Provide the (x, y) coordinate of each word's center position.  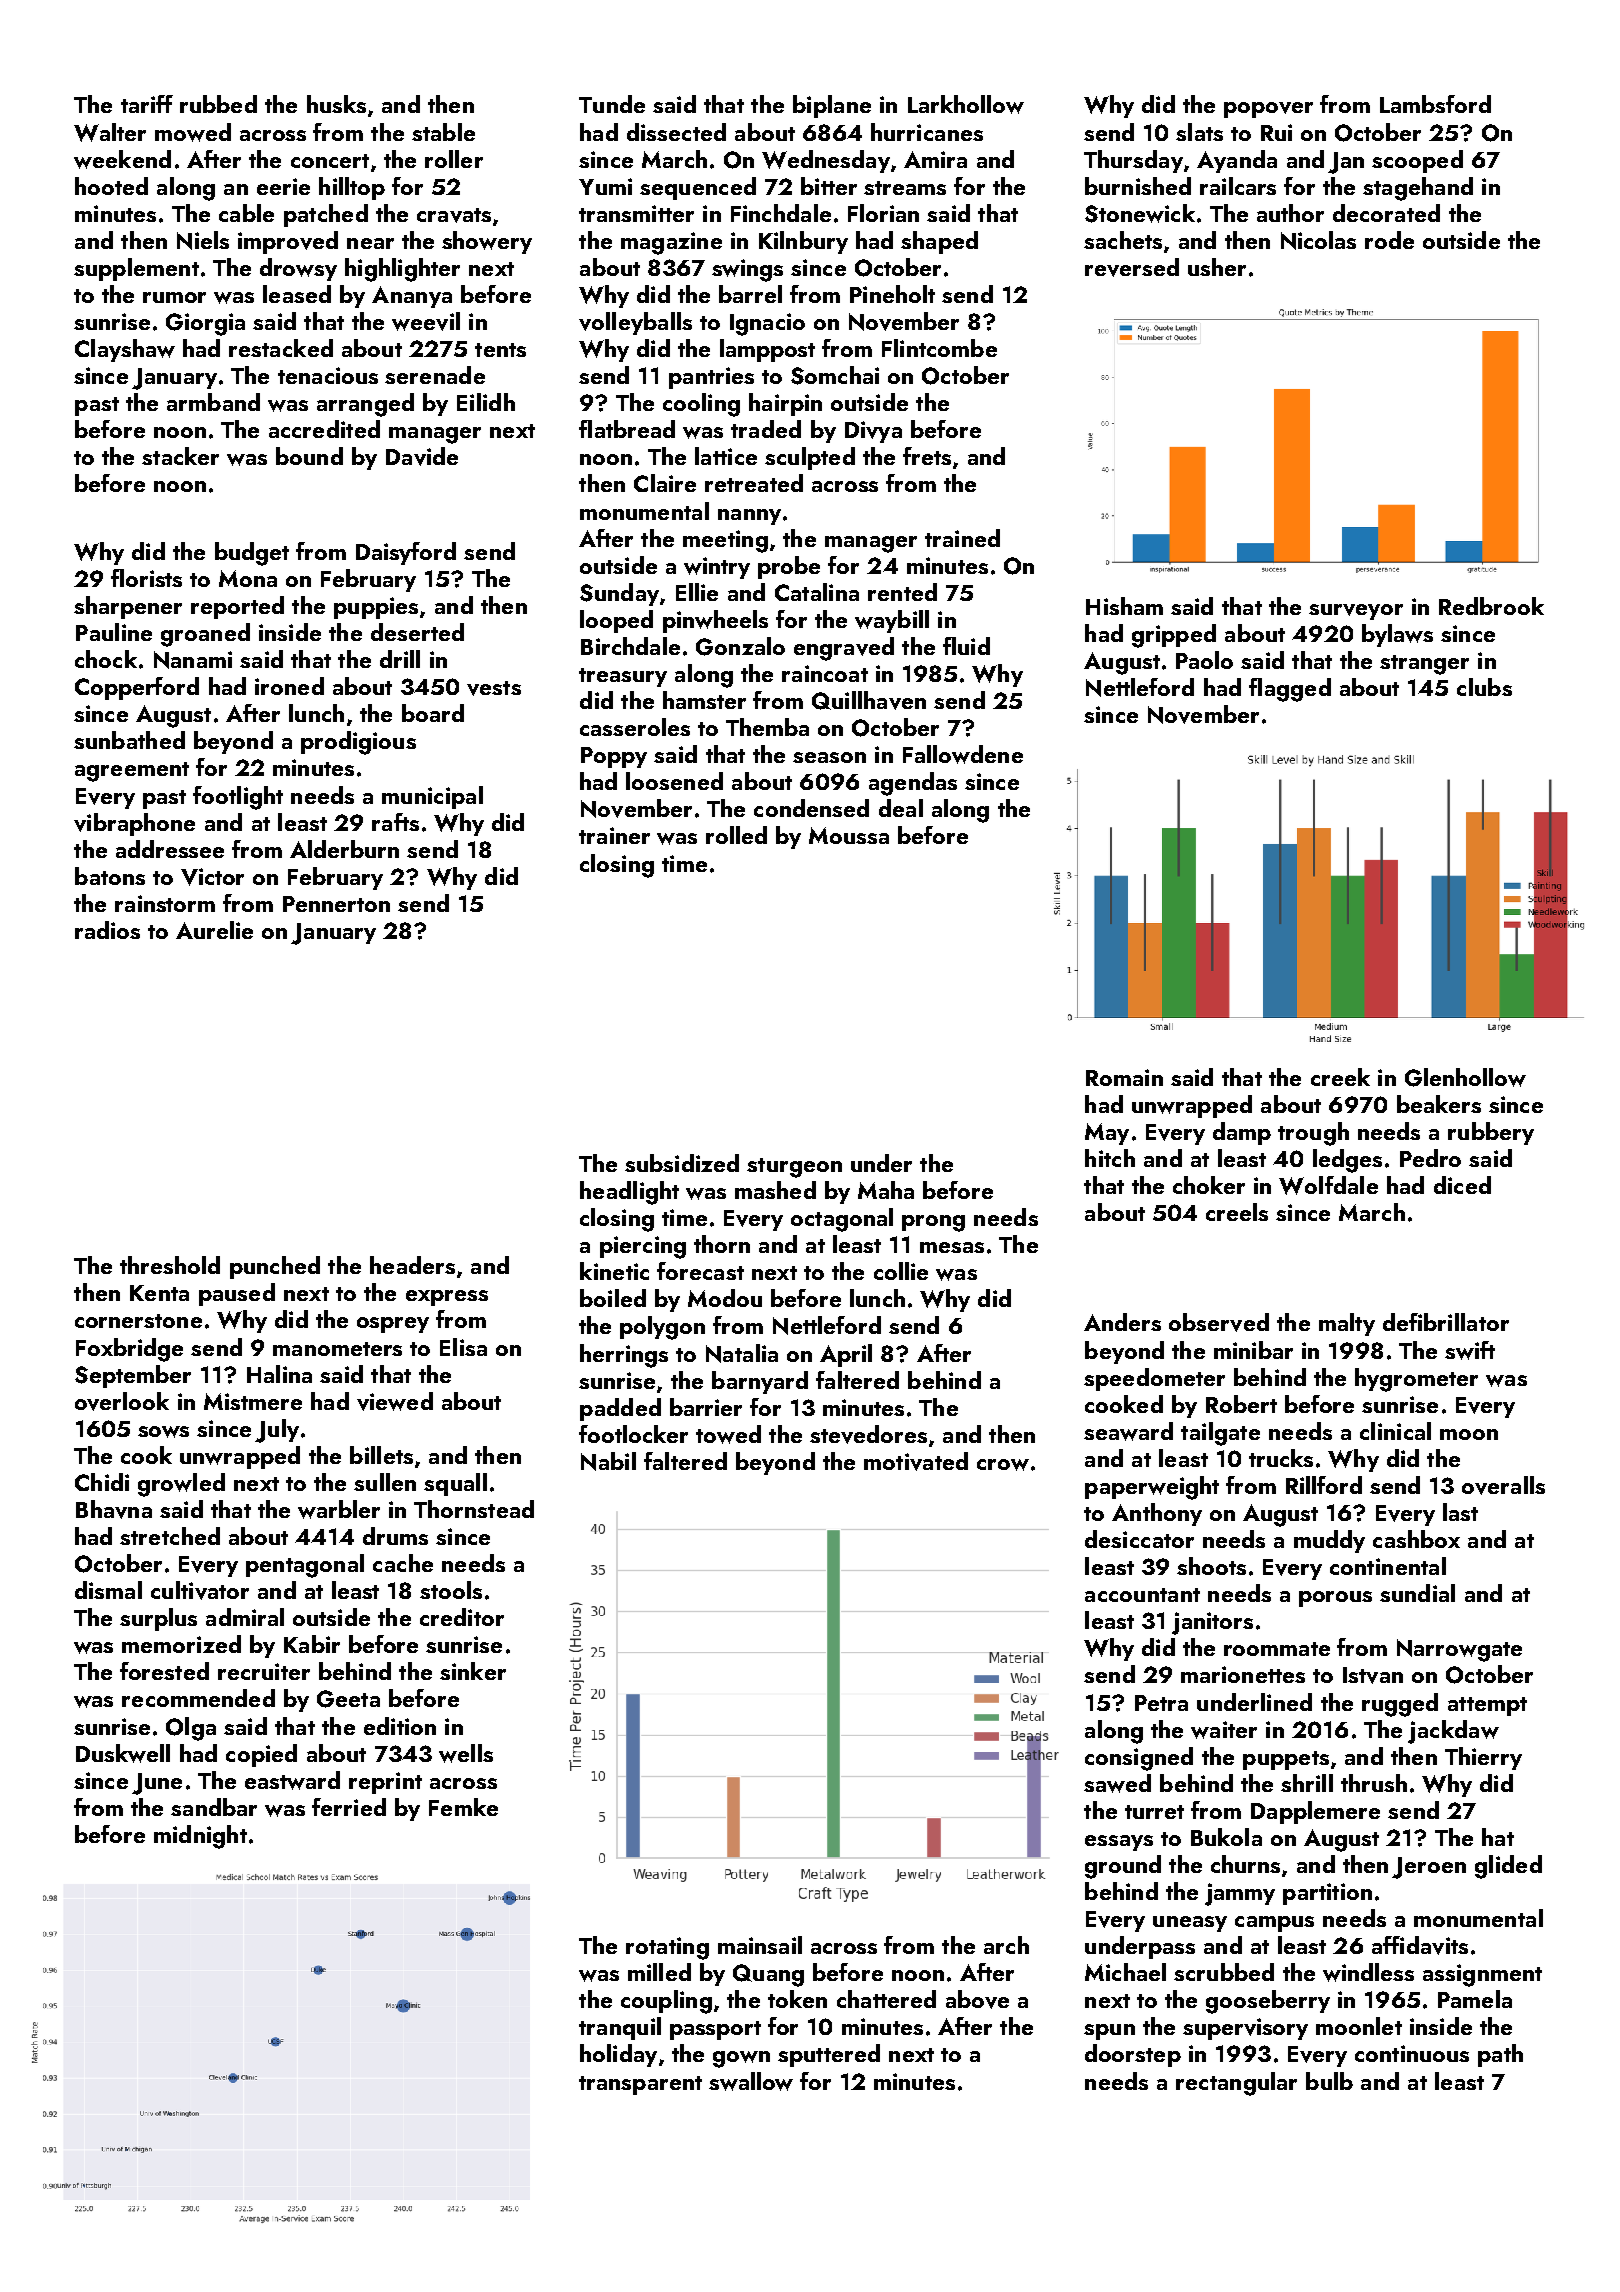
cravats (454, 215)
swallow (751, 2081)
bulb (1329, 2081)
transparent (640, 2085)
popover (1268, 110)
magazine (671, 243)
